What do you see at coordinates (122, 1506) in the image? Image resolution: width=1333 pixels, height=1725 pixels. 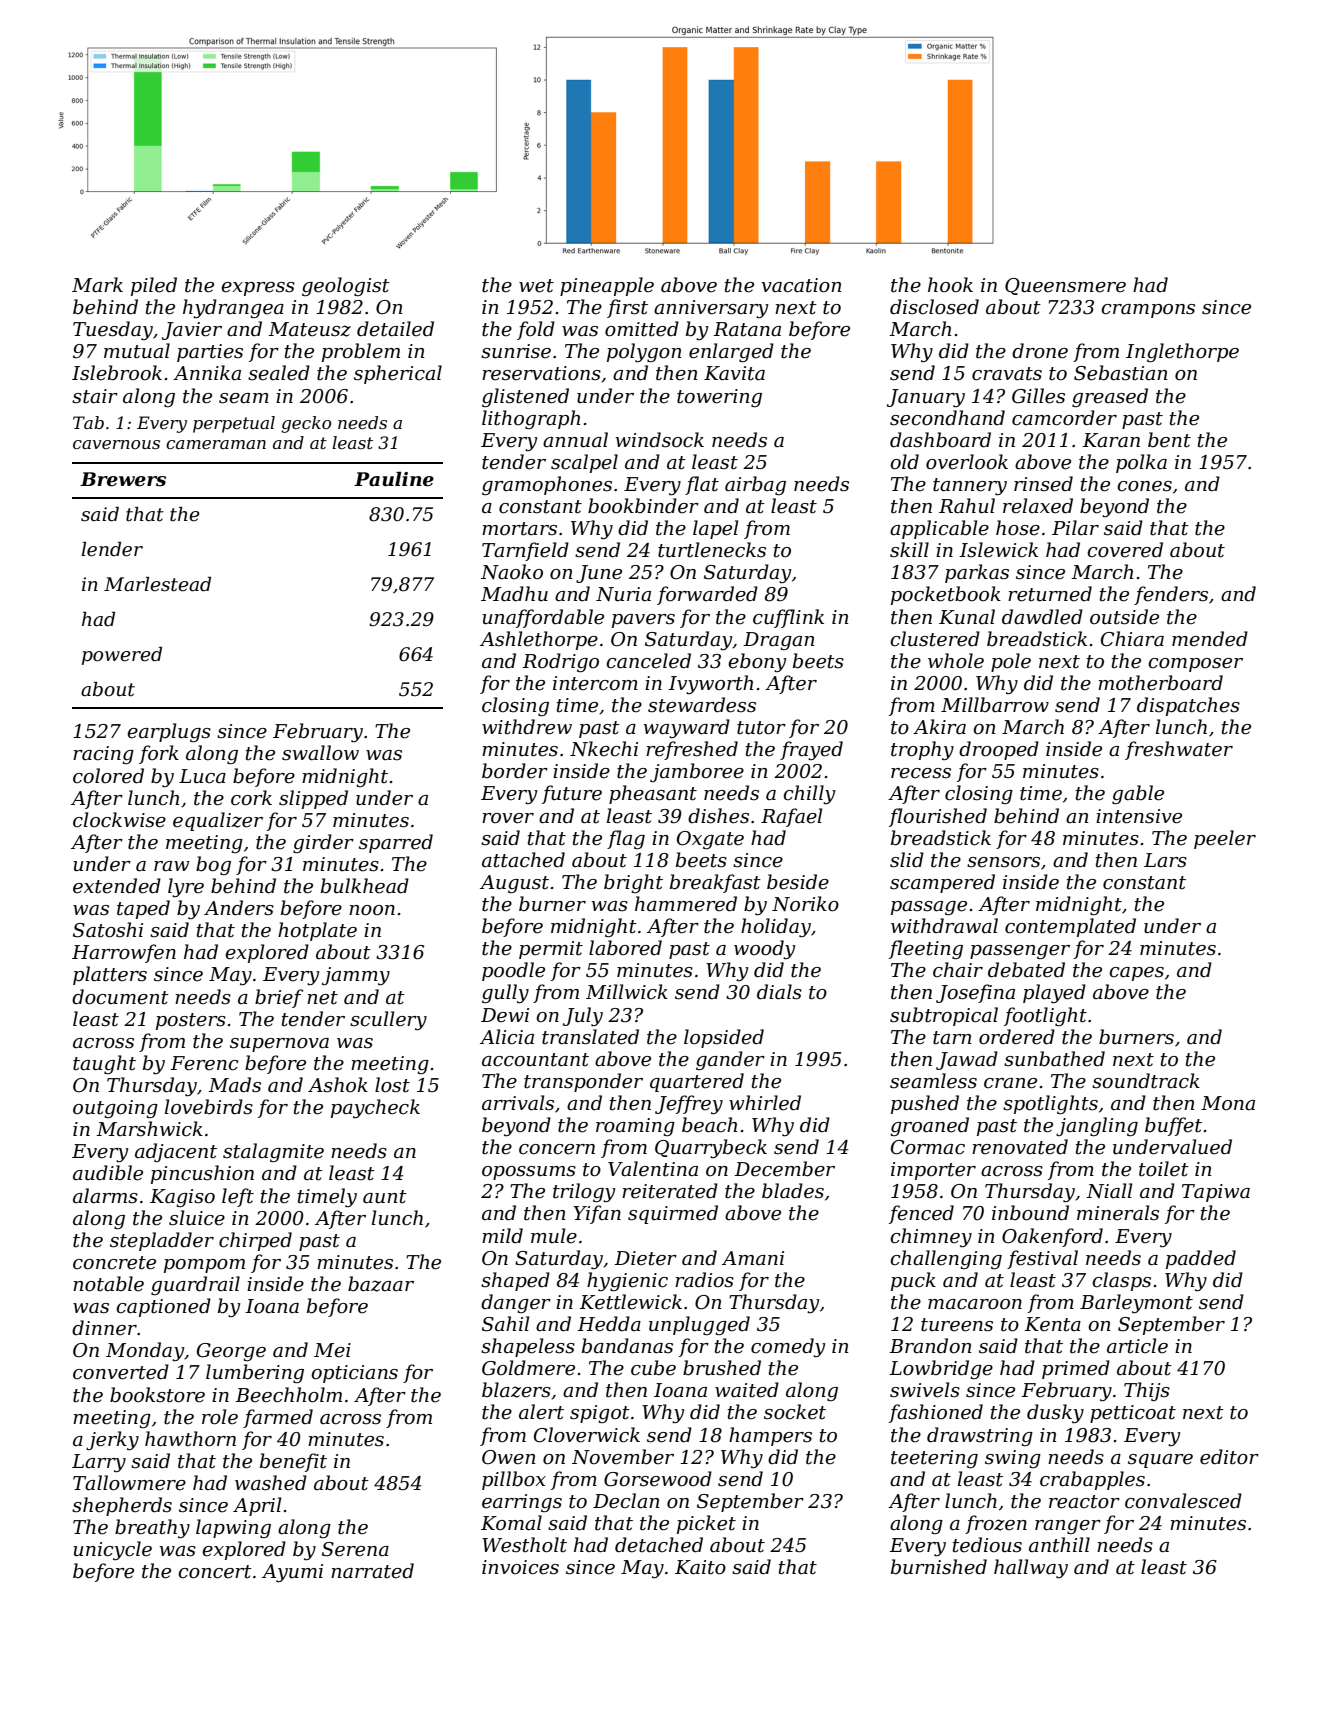 I see `shepherds` at bounding box center [122, 1506].
